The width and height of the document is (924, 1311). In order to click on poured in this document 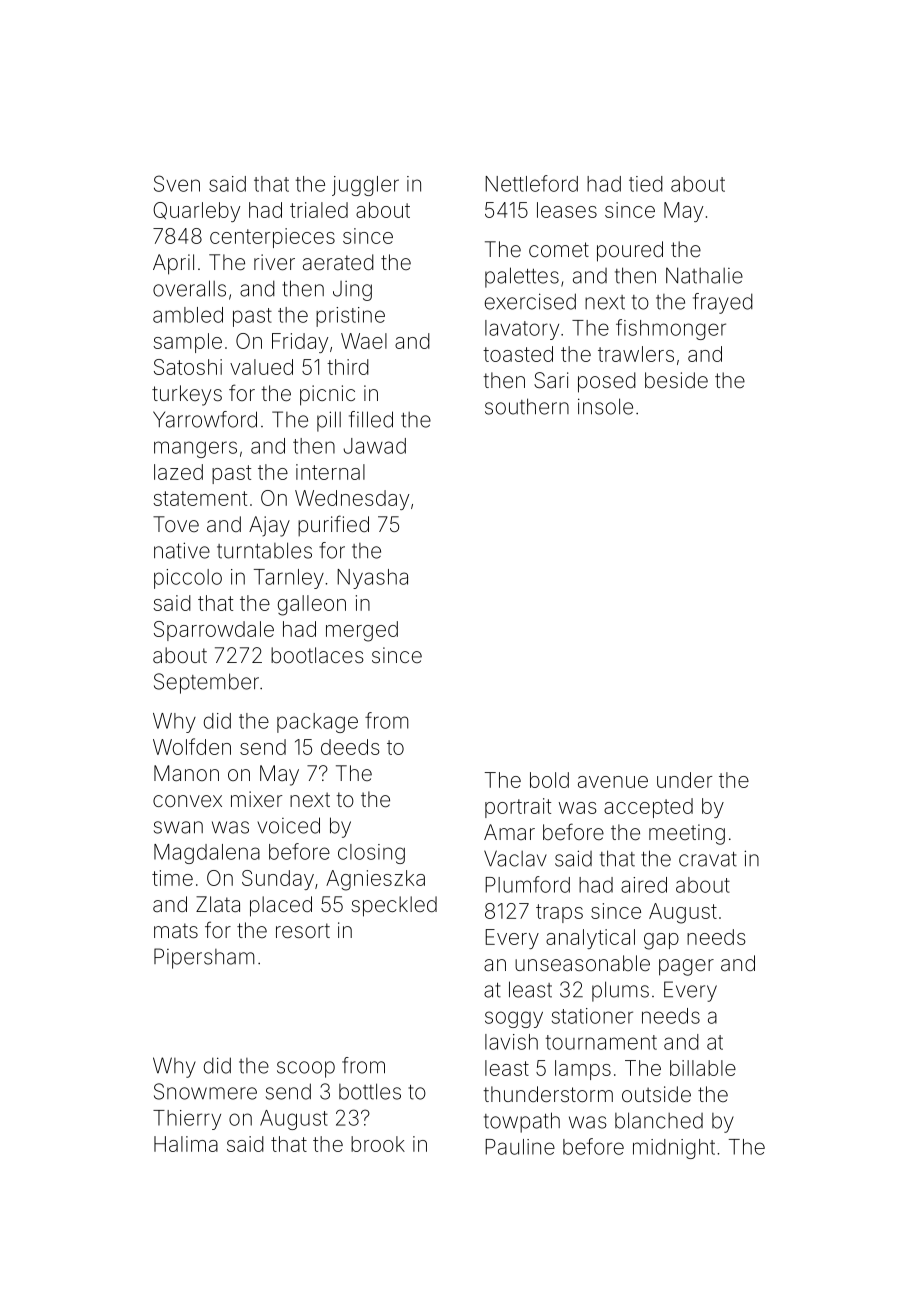, I will do `click(630, 251)`.
